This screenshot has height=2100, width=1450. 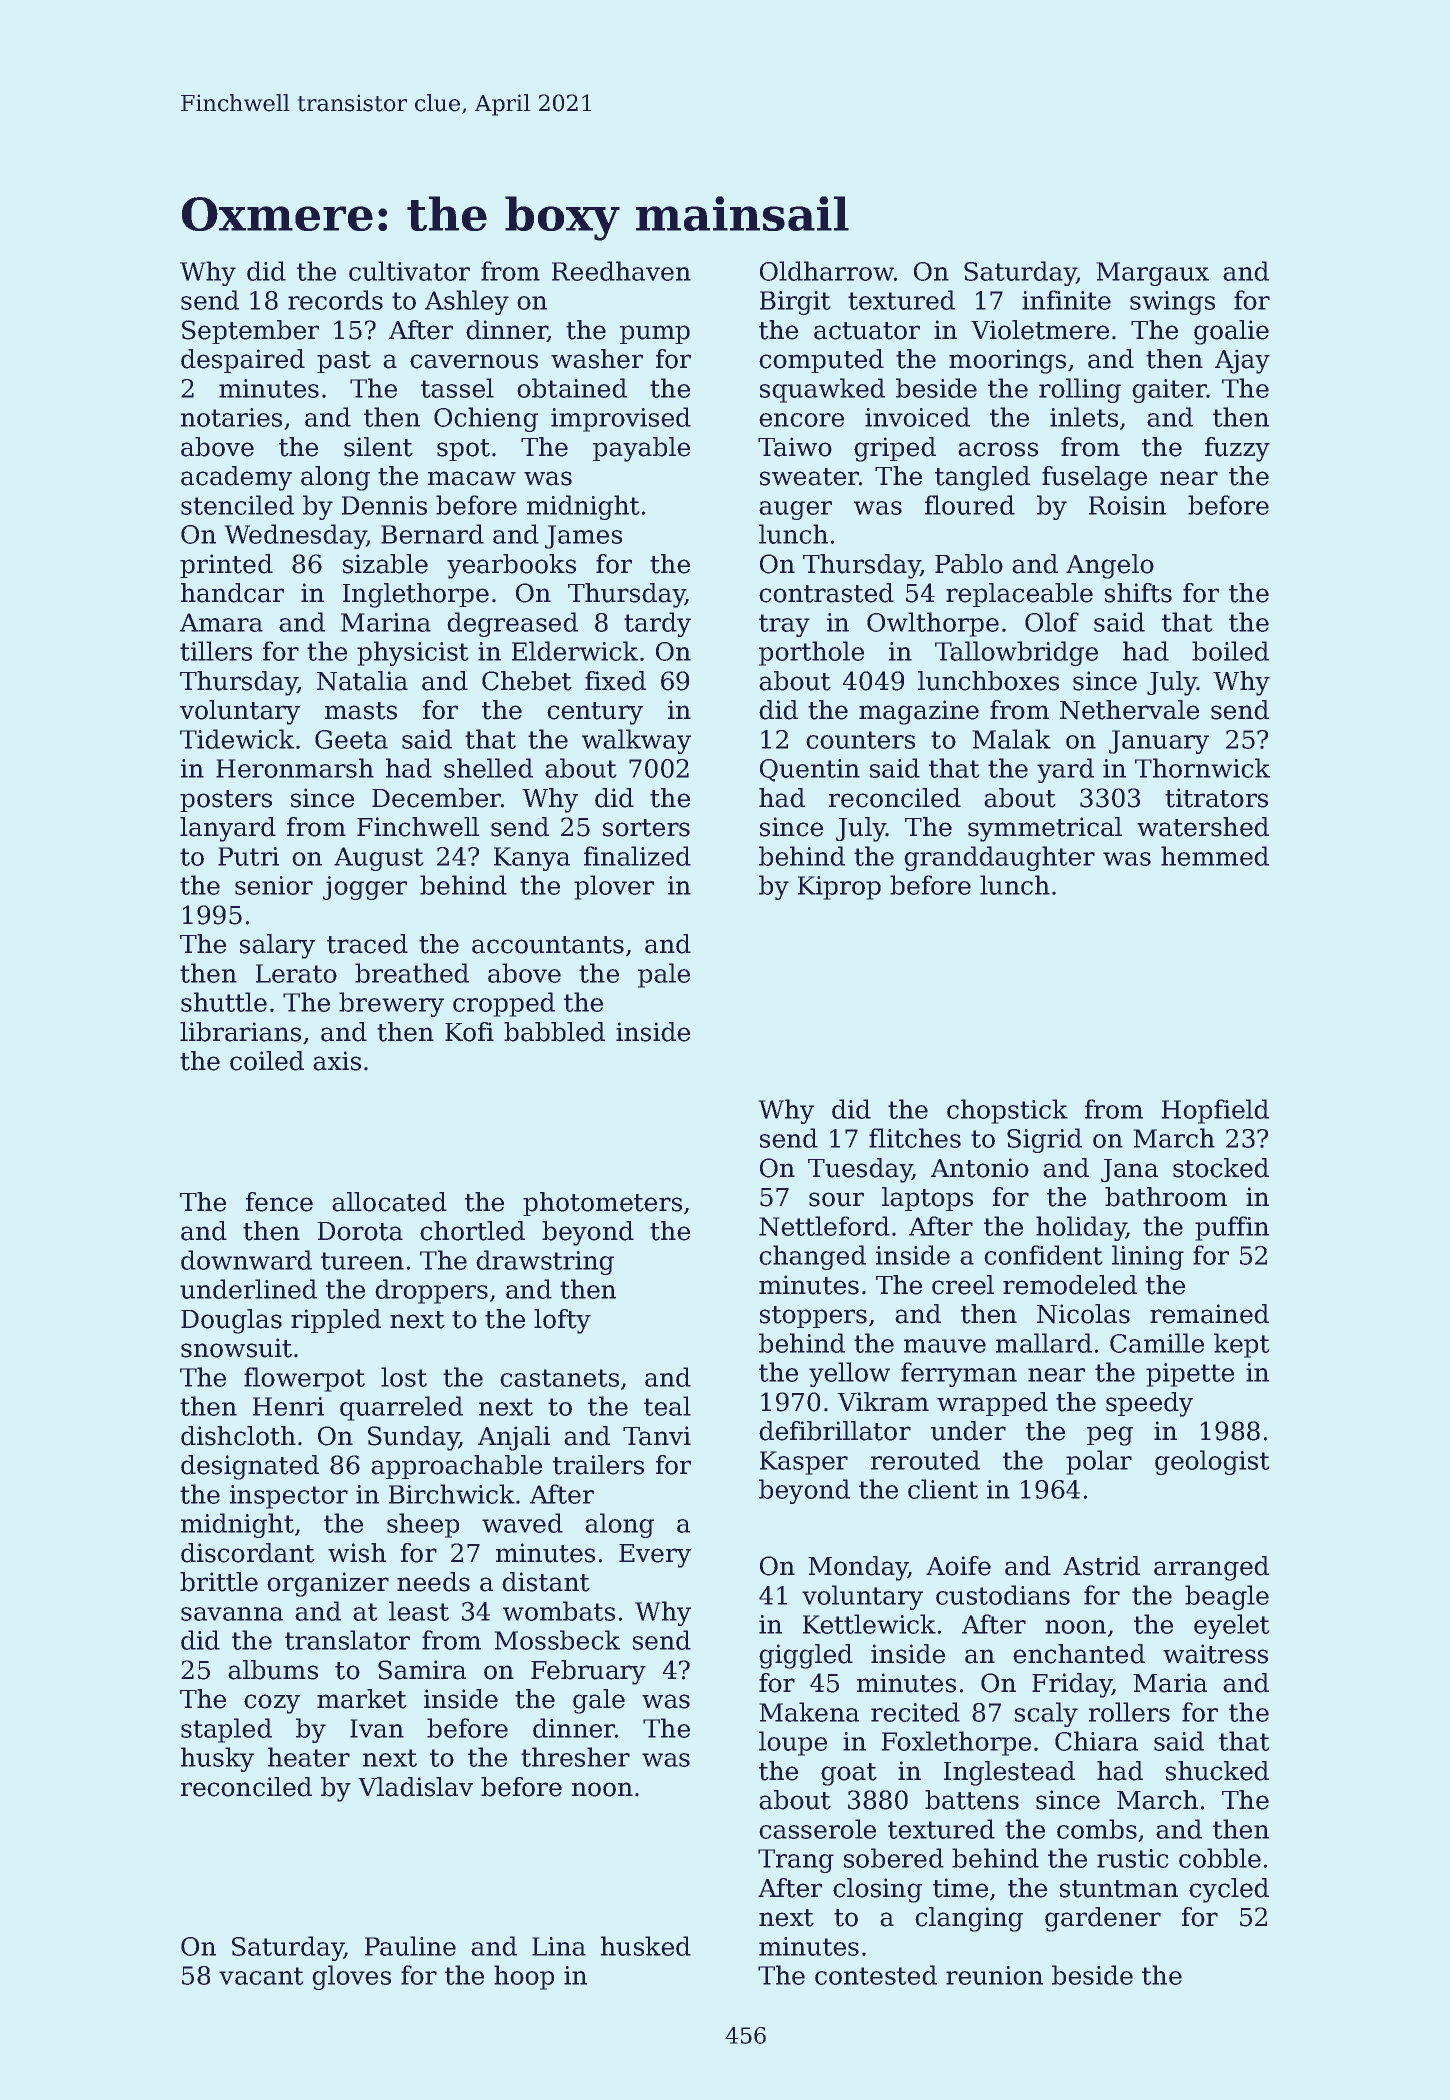 What do you see at coordinates (238, 1436) in the screenshot?
I see `dishcloth` at bounding box center [238, 1436].
